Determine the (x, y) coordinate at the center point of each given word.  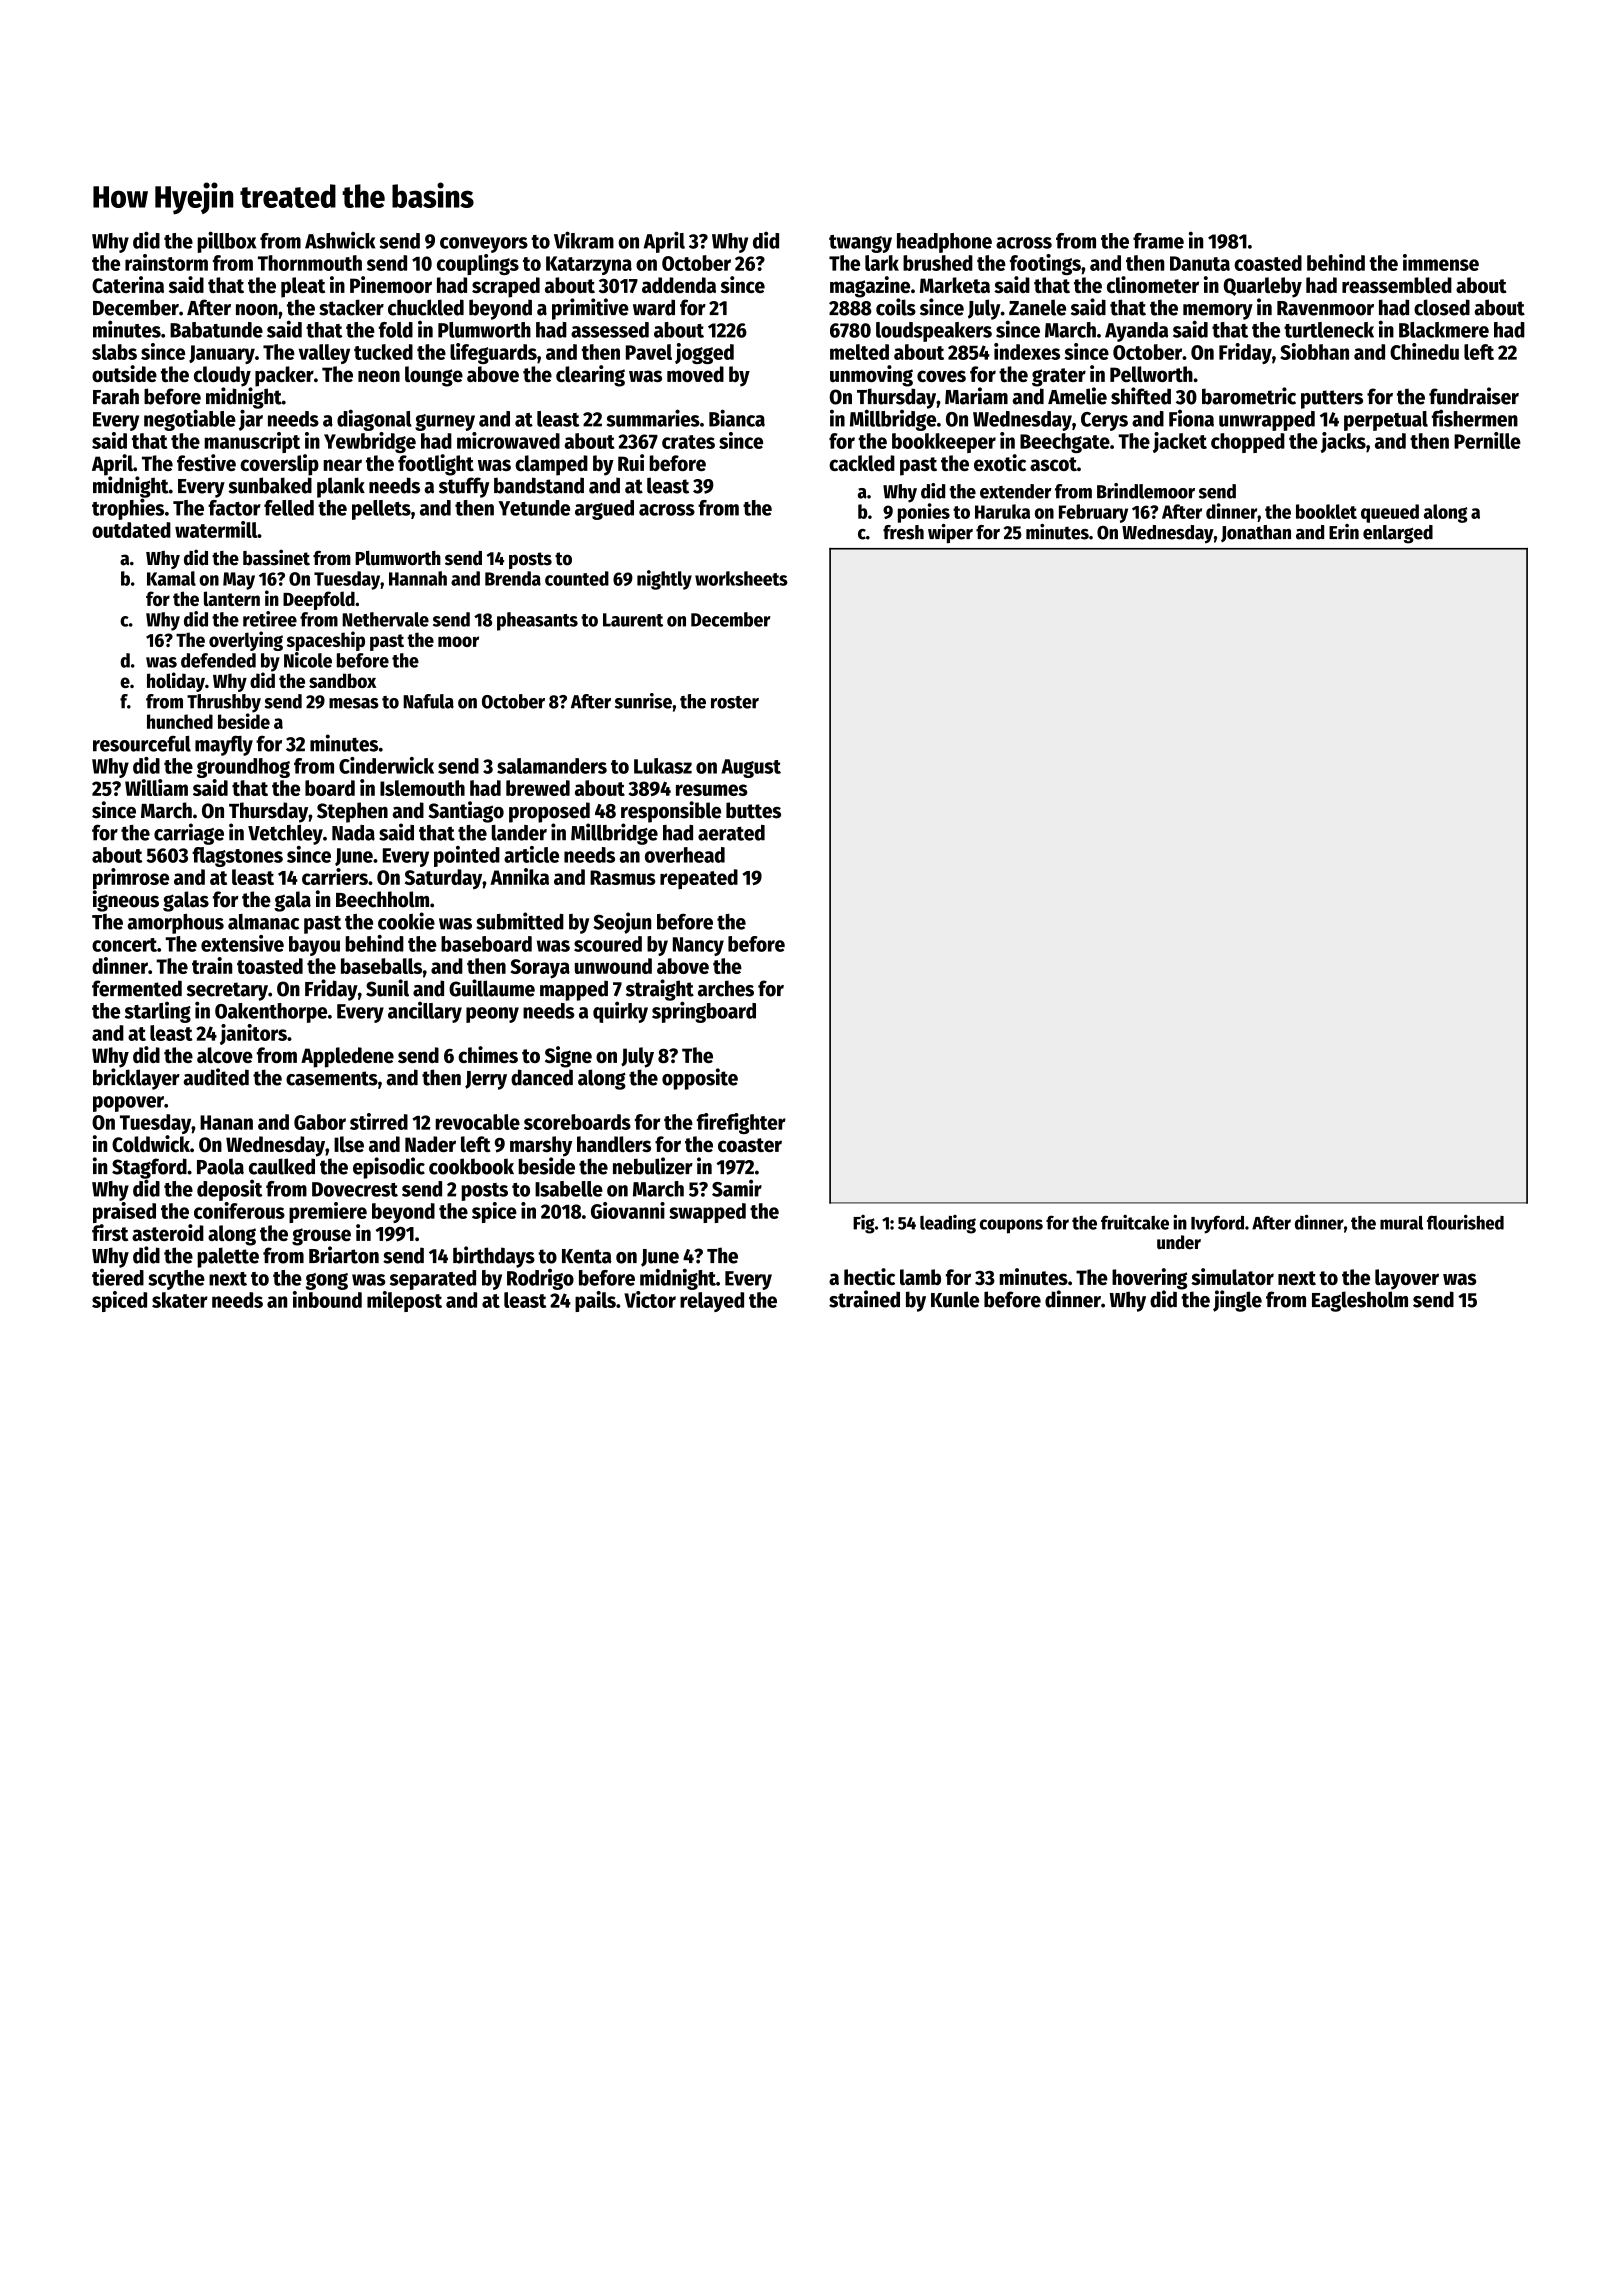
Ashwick (340, 240)
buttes (753, 810)
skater (180, 1300)
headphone (944, 243)
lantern (232, 598)
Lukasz (663, 766)
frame (1158, 241)
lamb (920, 1277)
